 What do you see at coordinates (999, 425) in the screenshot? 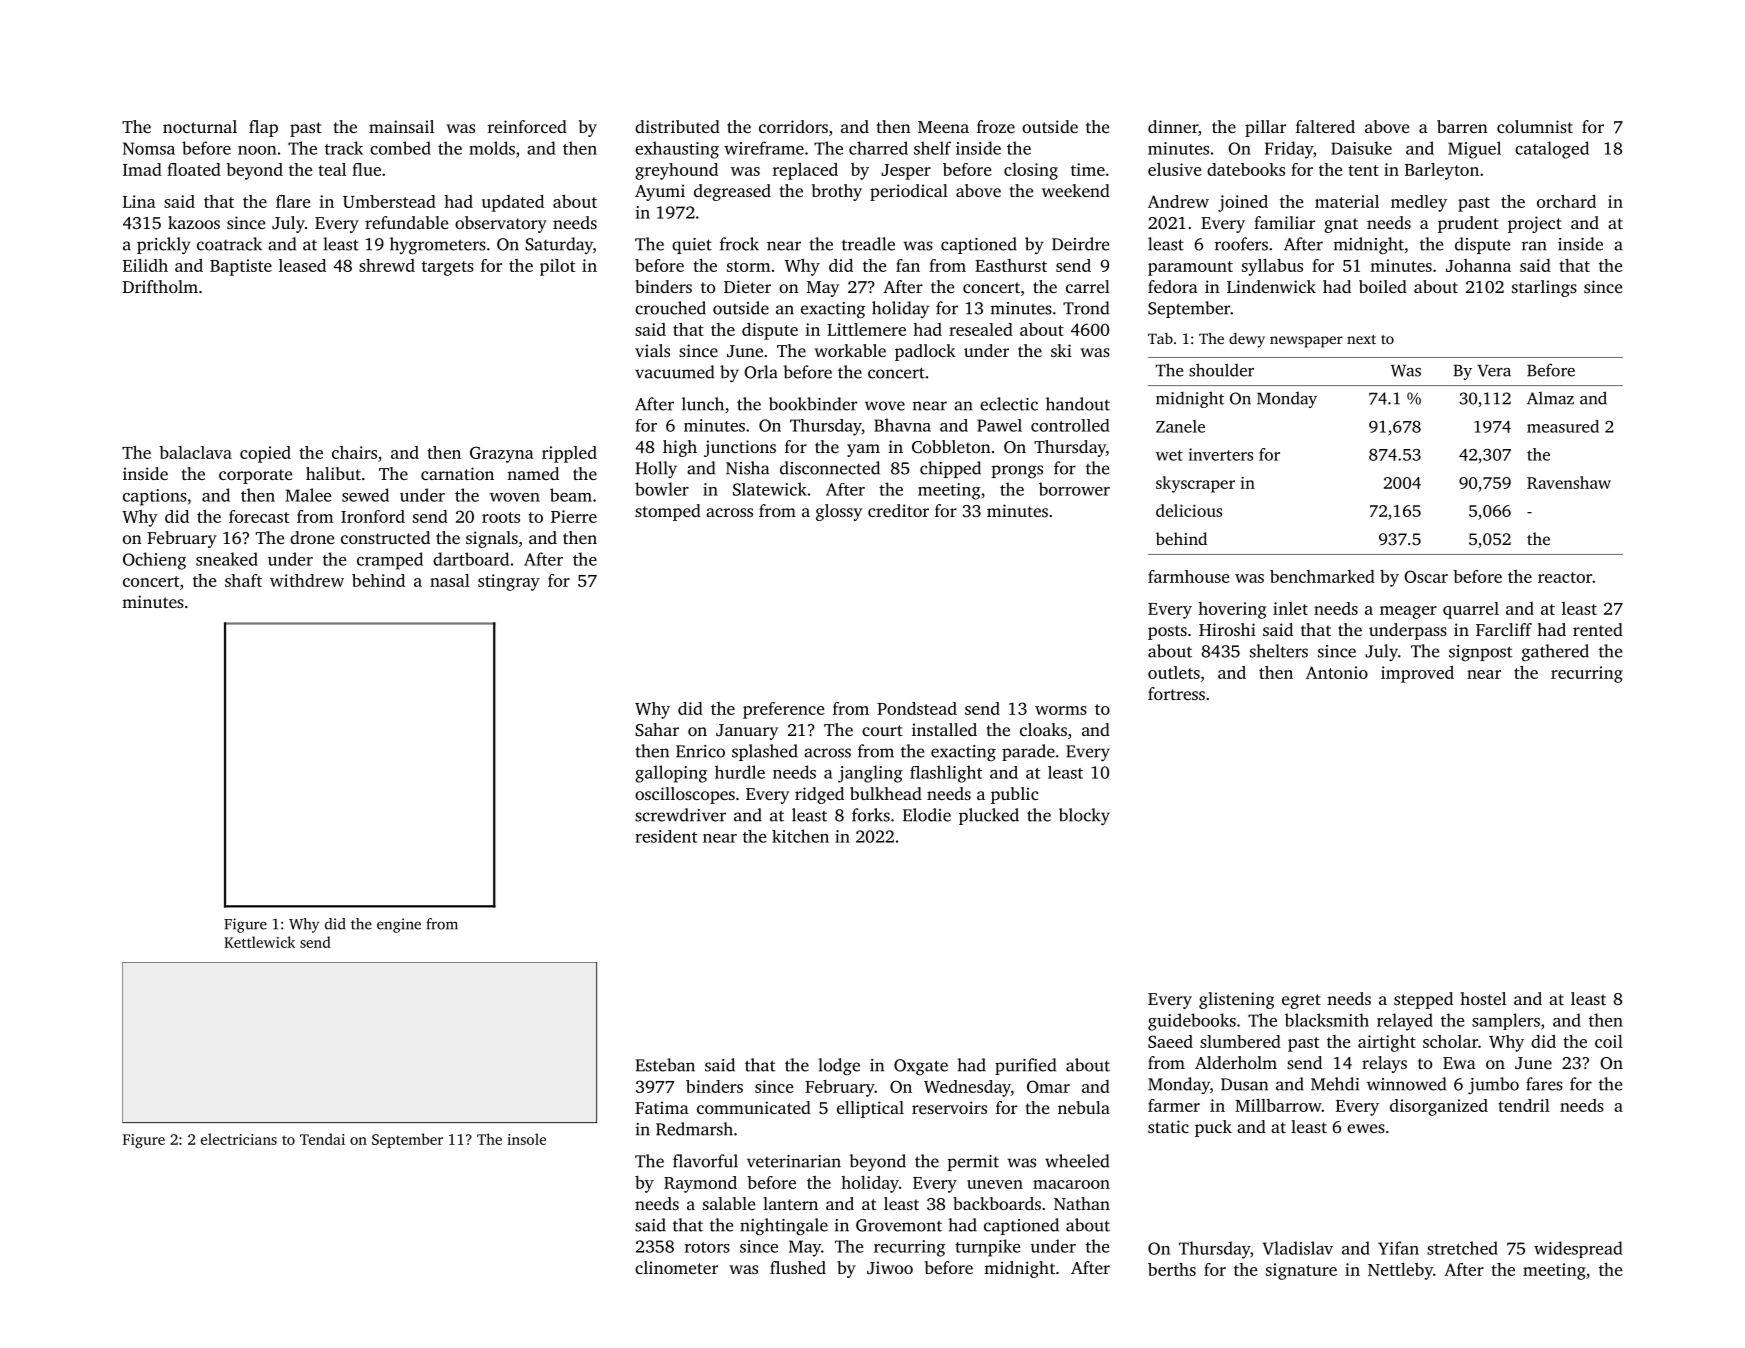
I see `Pawel` at bounding box center [999, 425].
